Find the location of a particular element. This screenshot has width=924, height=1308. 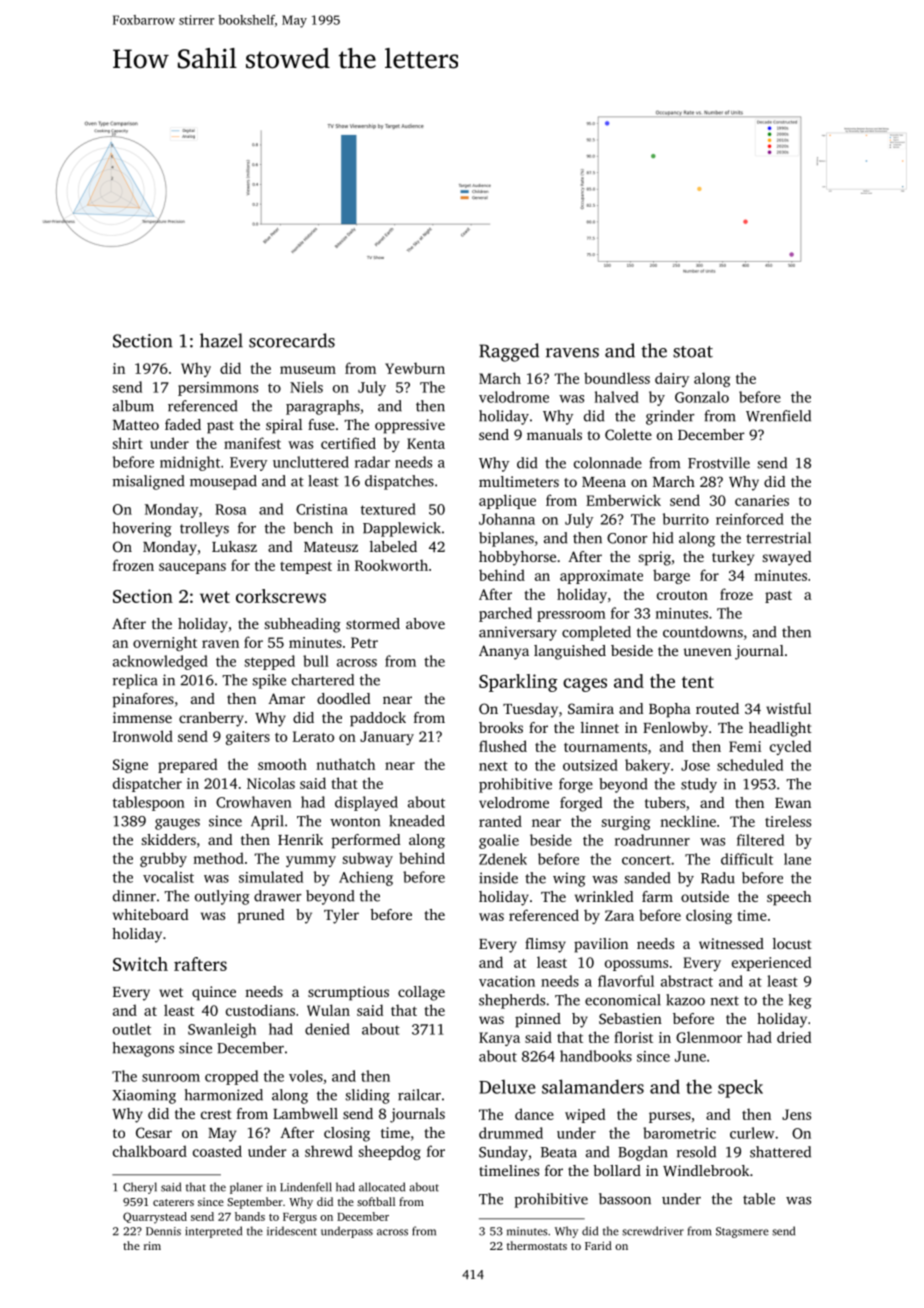

hobbyhorse is located at coordinates (517, 558).
